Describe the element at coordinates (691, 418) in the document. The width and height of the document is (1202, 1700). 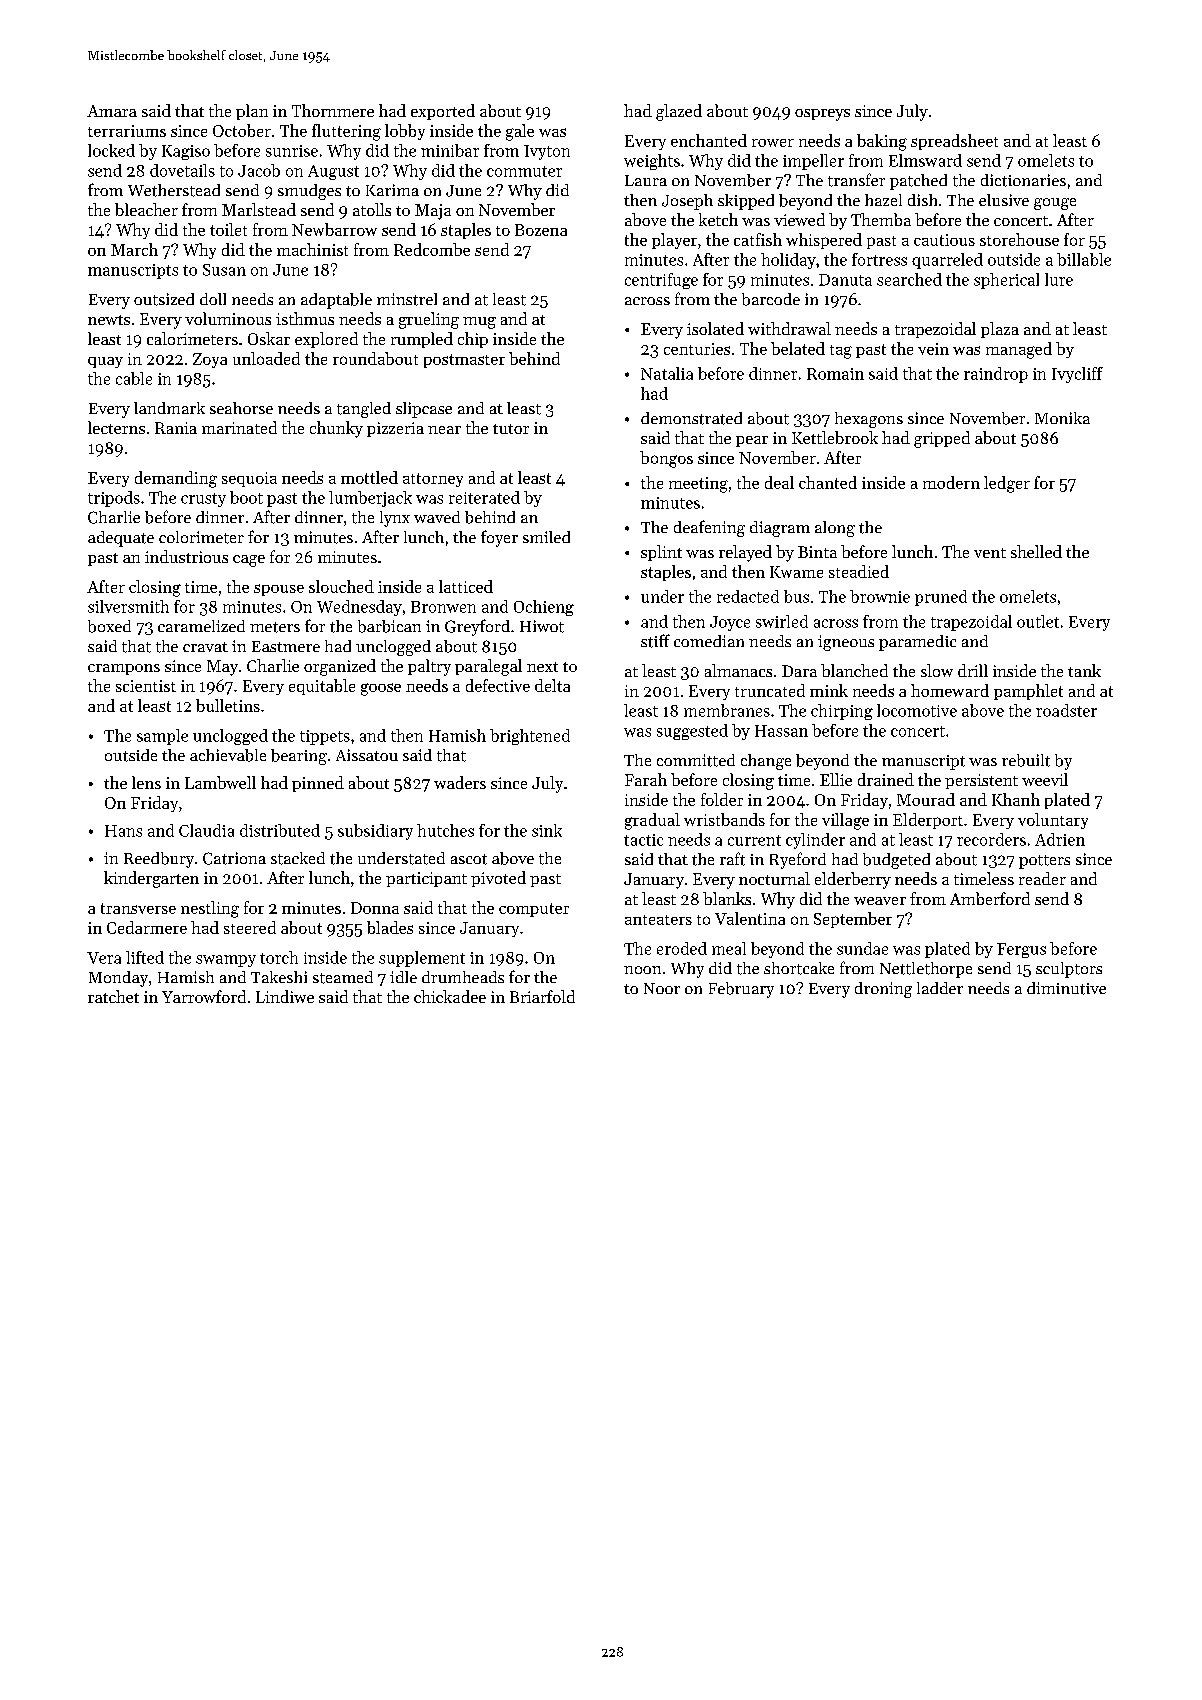
I see `demonstrated` at that location.
